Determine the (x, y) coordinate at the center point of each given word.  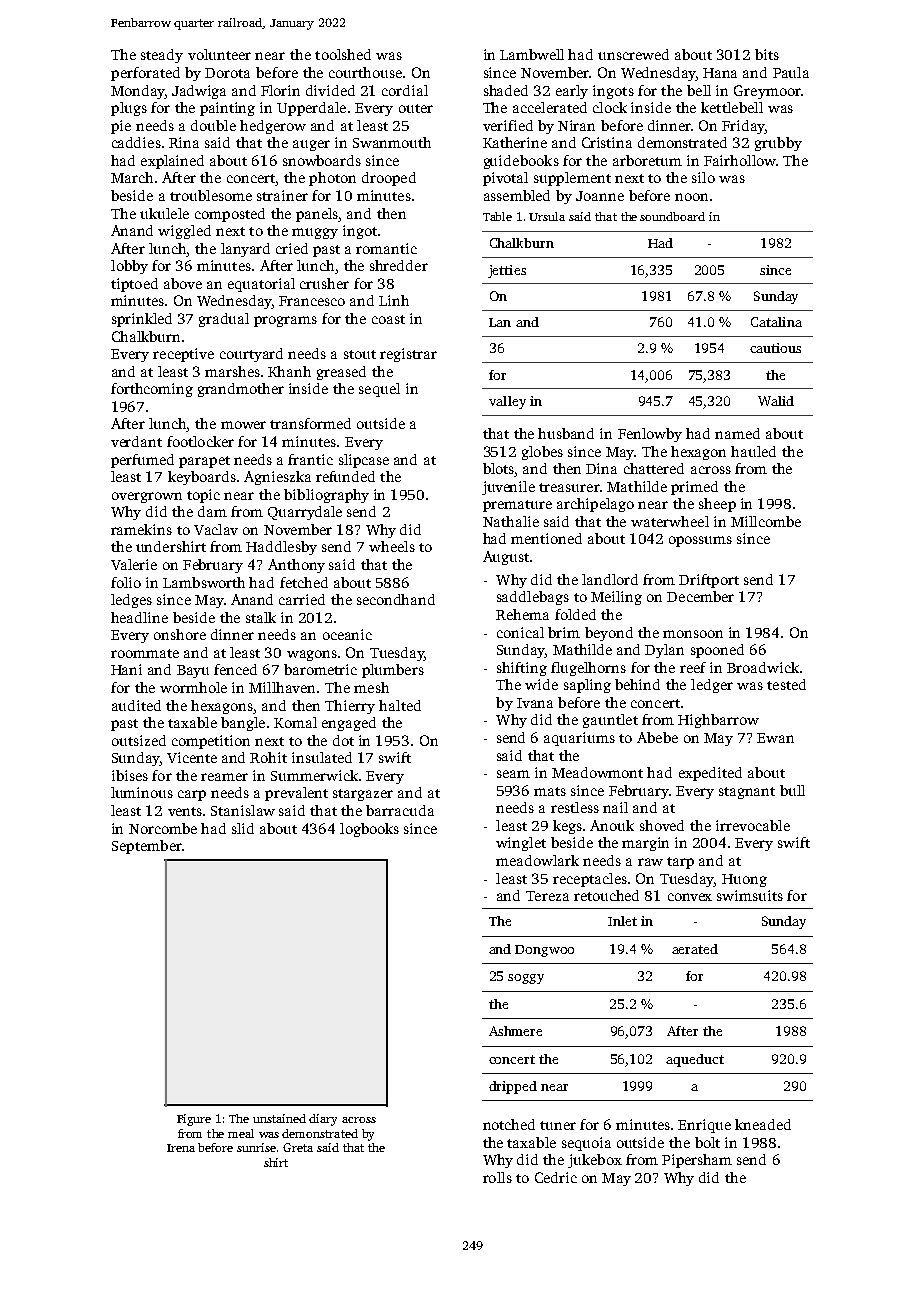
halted (400, 705)
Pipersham (697, 1161)
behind (637, 684)
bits (767, 54)
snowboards (322, 160)
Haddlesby (281, 548)
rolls (497, 1177)
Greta (298, 1147)
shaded (506, 90)
